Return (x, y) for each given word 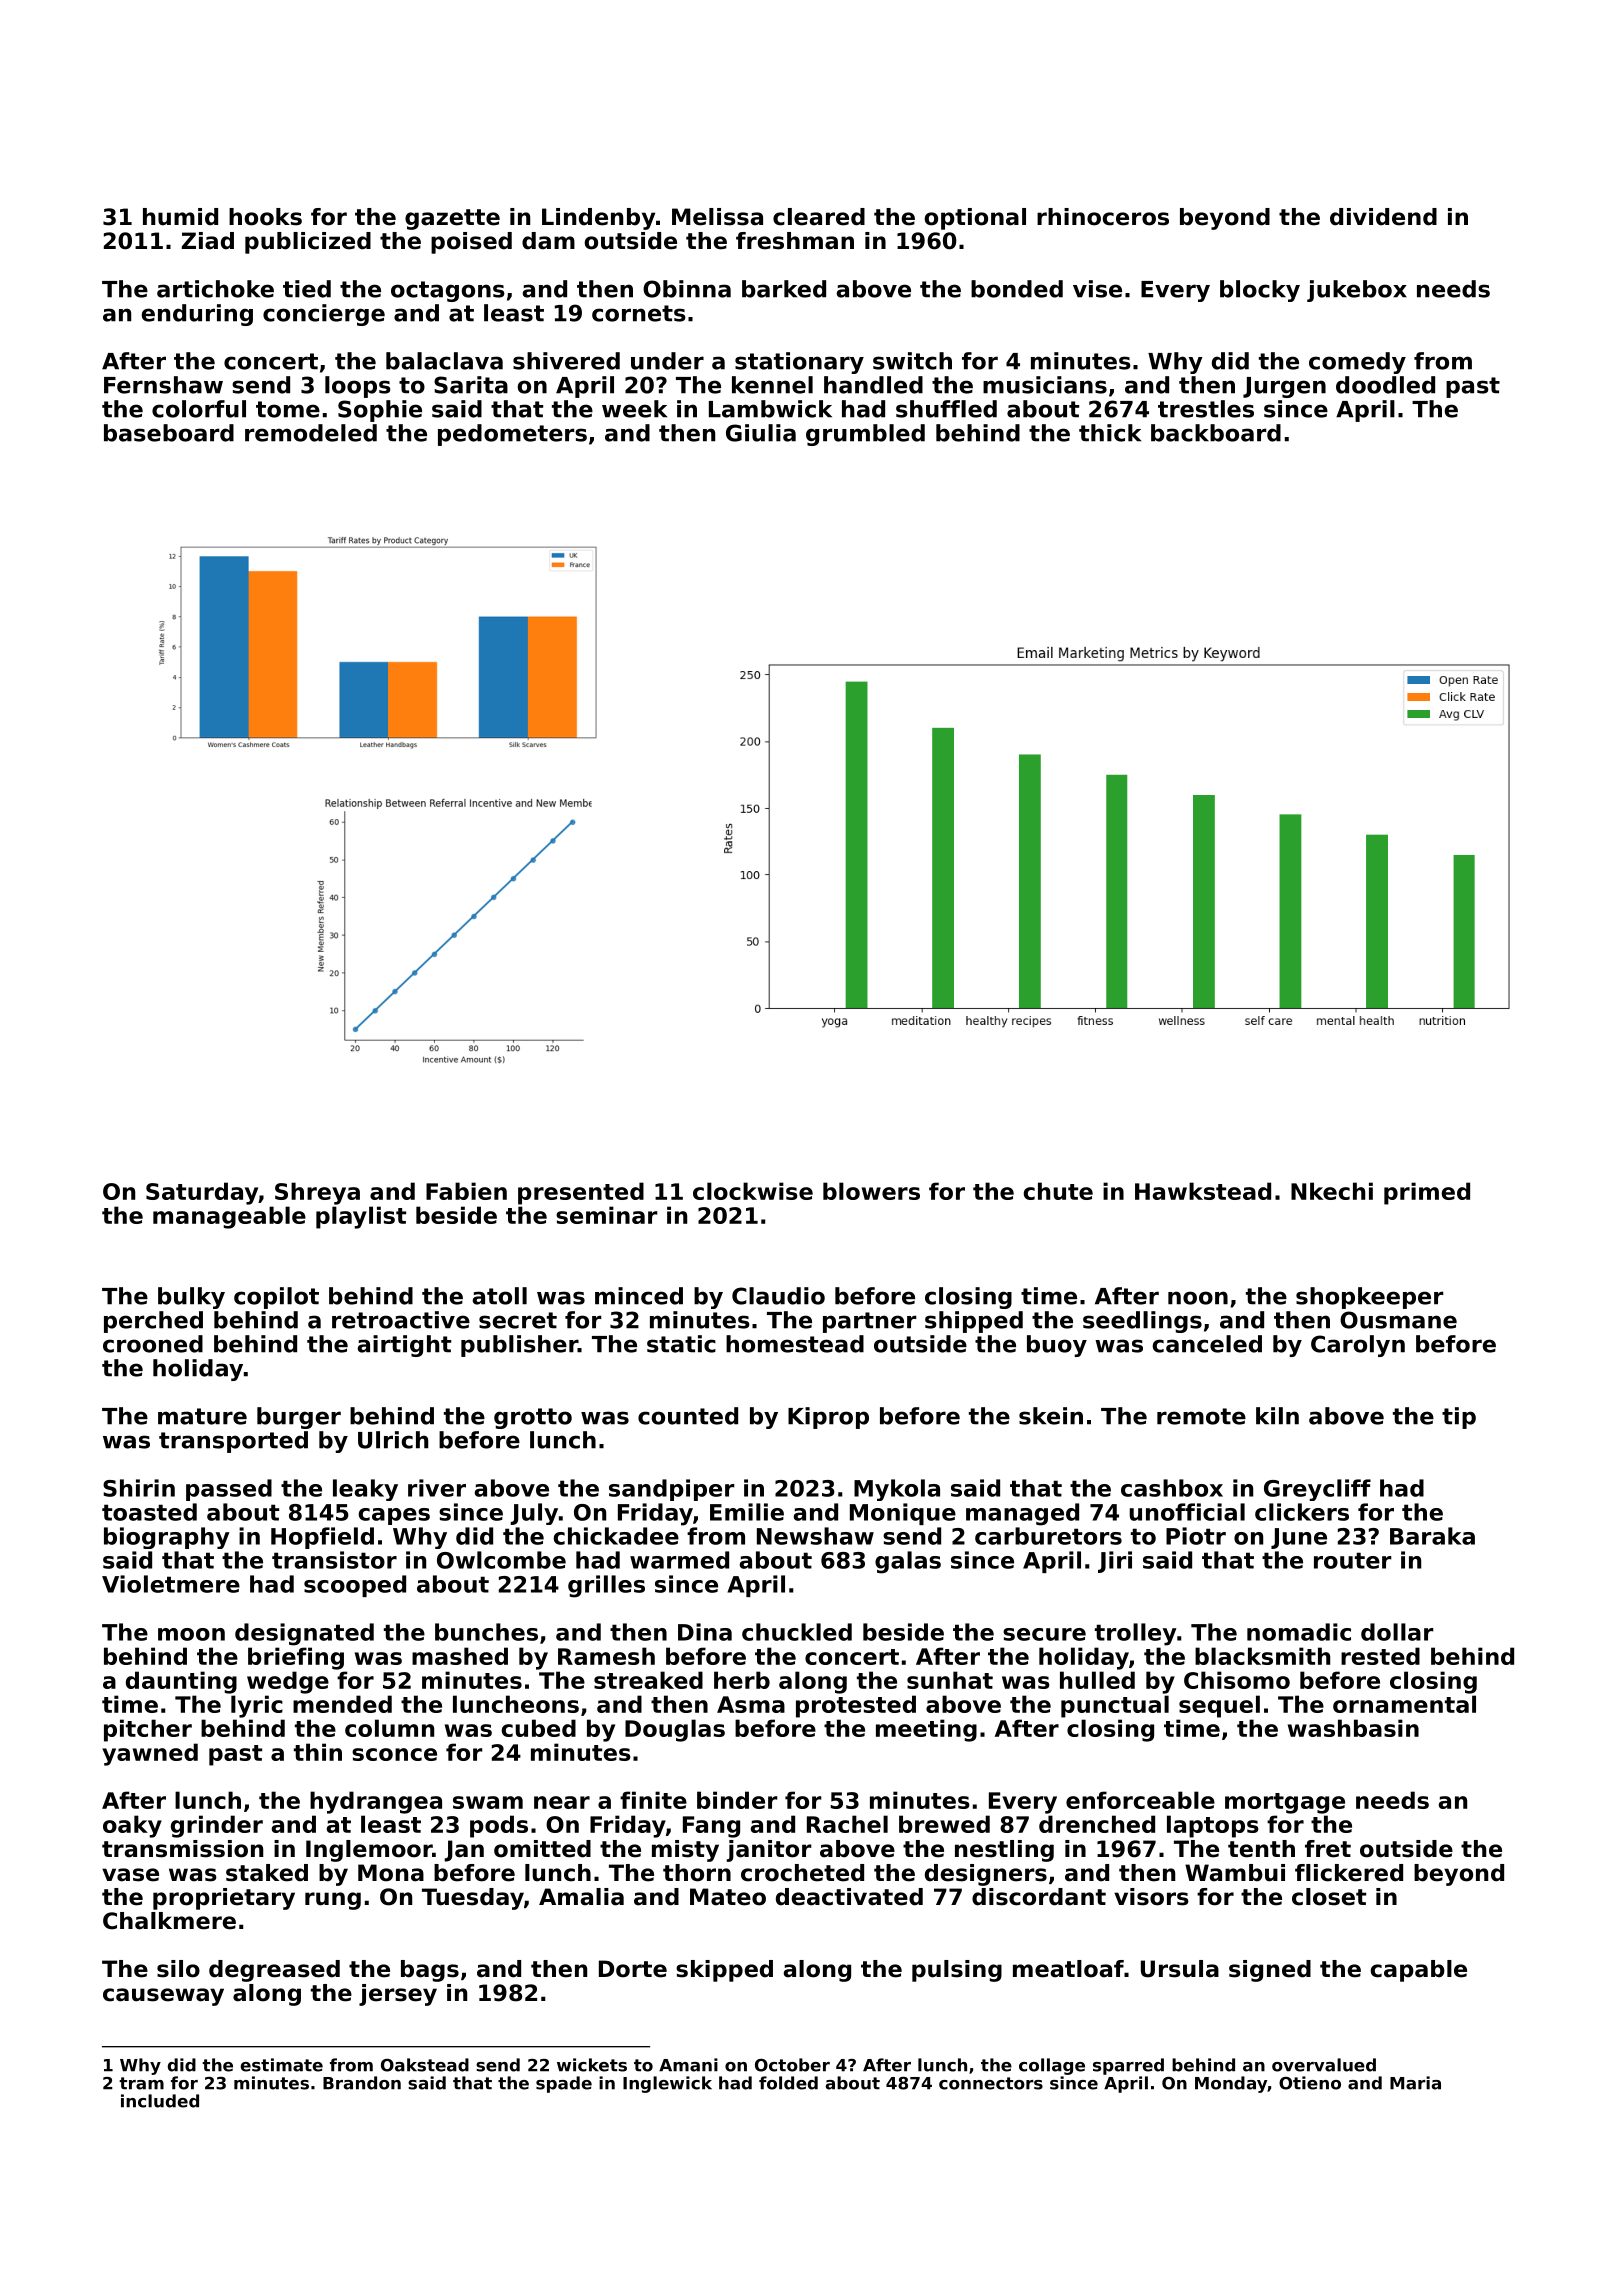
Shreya (317, 1193)
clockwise (753, 1191)
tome (288, 409)
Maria (1415, 2083)
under (667, 361)
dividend (1383, 217)
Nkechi (1332, 1191)
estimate (281, 2065)
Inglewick (667, 2084)
